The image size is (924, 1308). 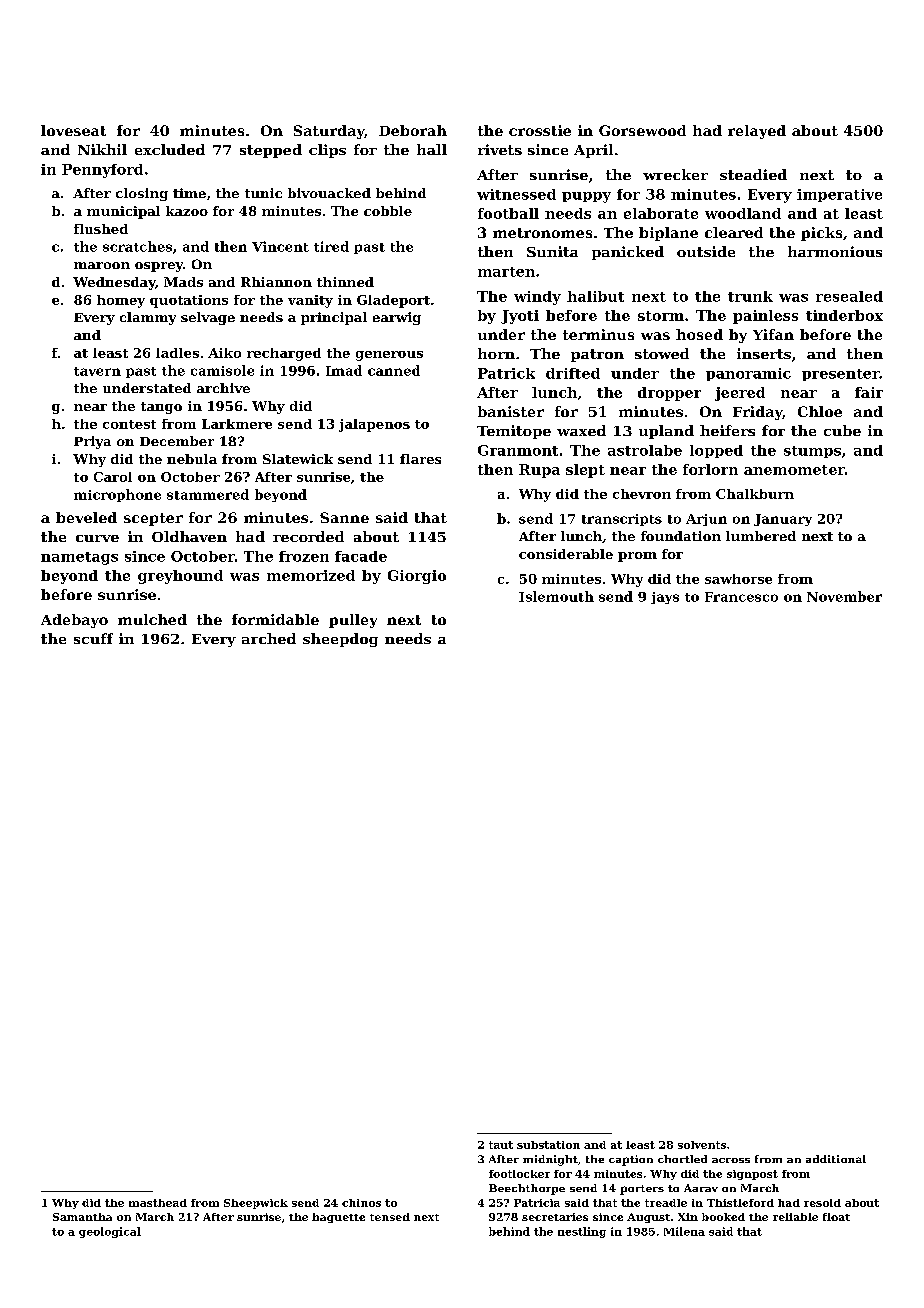 I want to click on recorded, so click(x=308, y=536).
